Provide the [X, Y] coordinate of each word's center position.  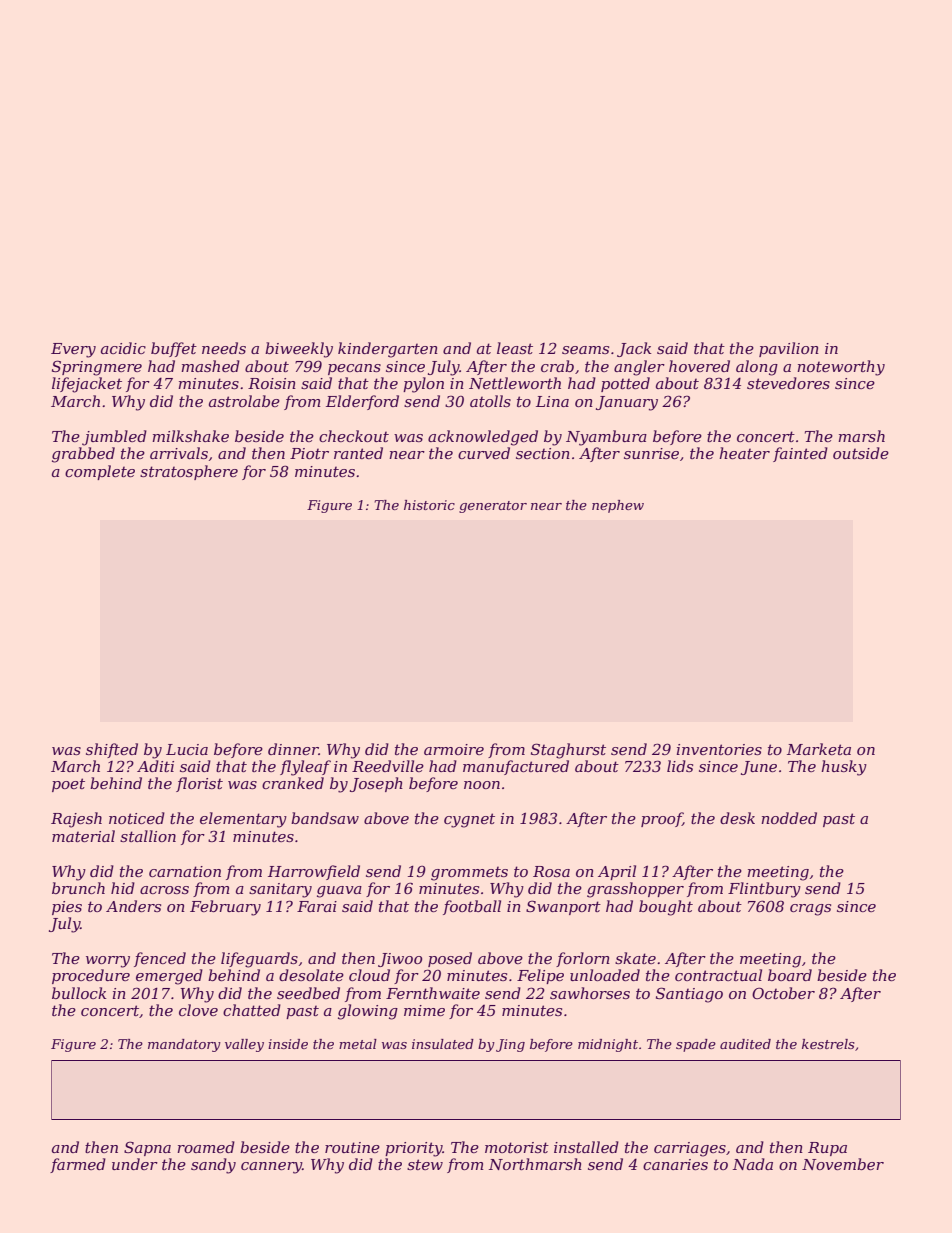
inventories [719, 749]
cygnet [469, 820]
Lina [552, 401]
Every [73, 350]
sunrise [651, 453]
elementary [243, 820]
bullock [79, 993]
